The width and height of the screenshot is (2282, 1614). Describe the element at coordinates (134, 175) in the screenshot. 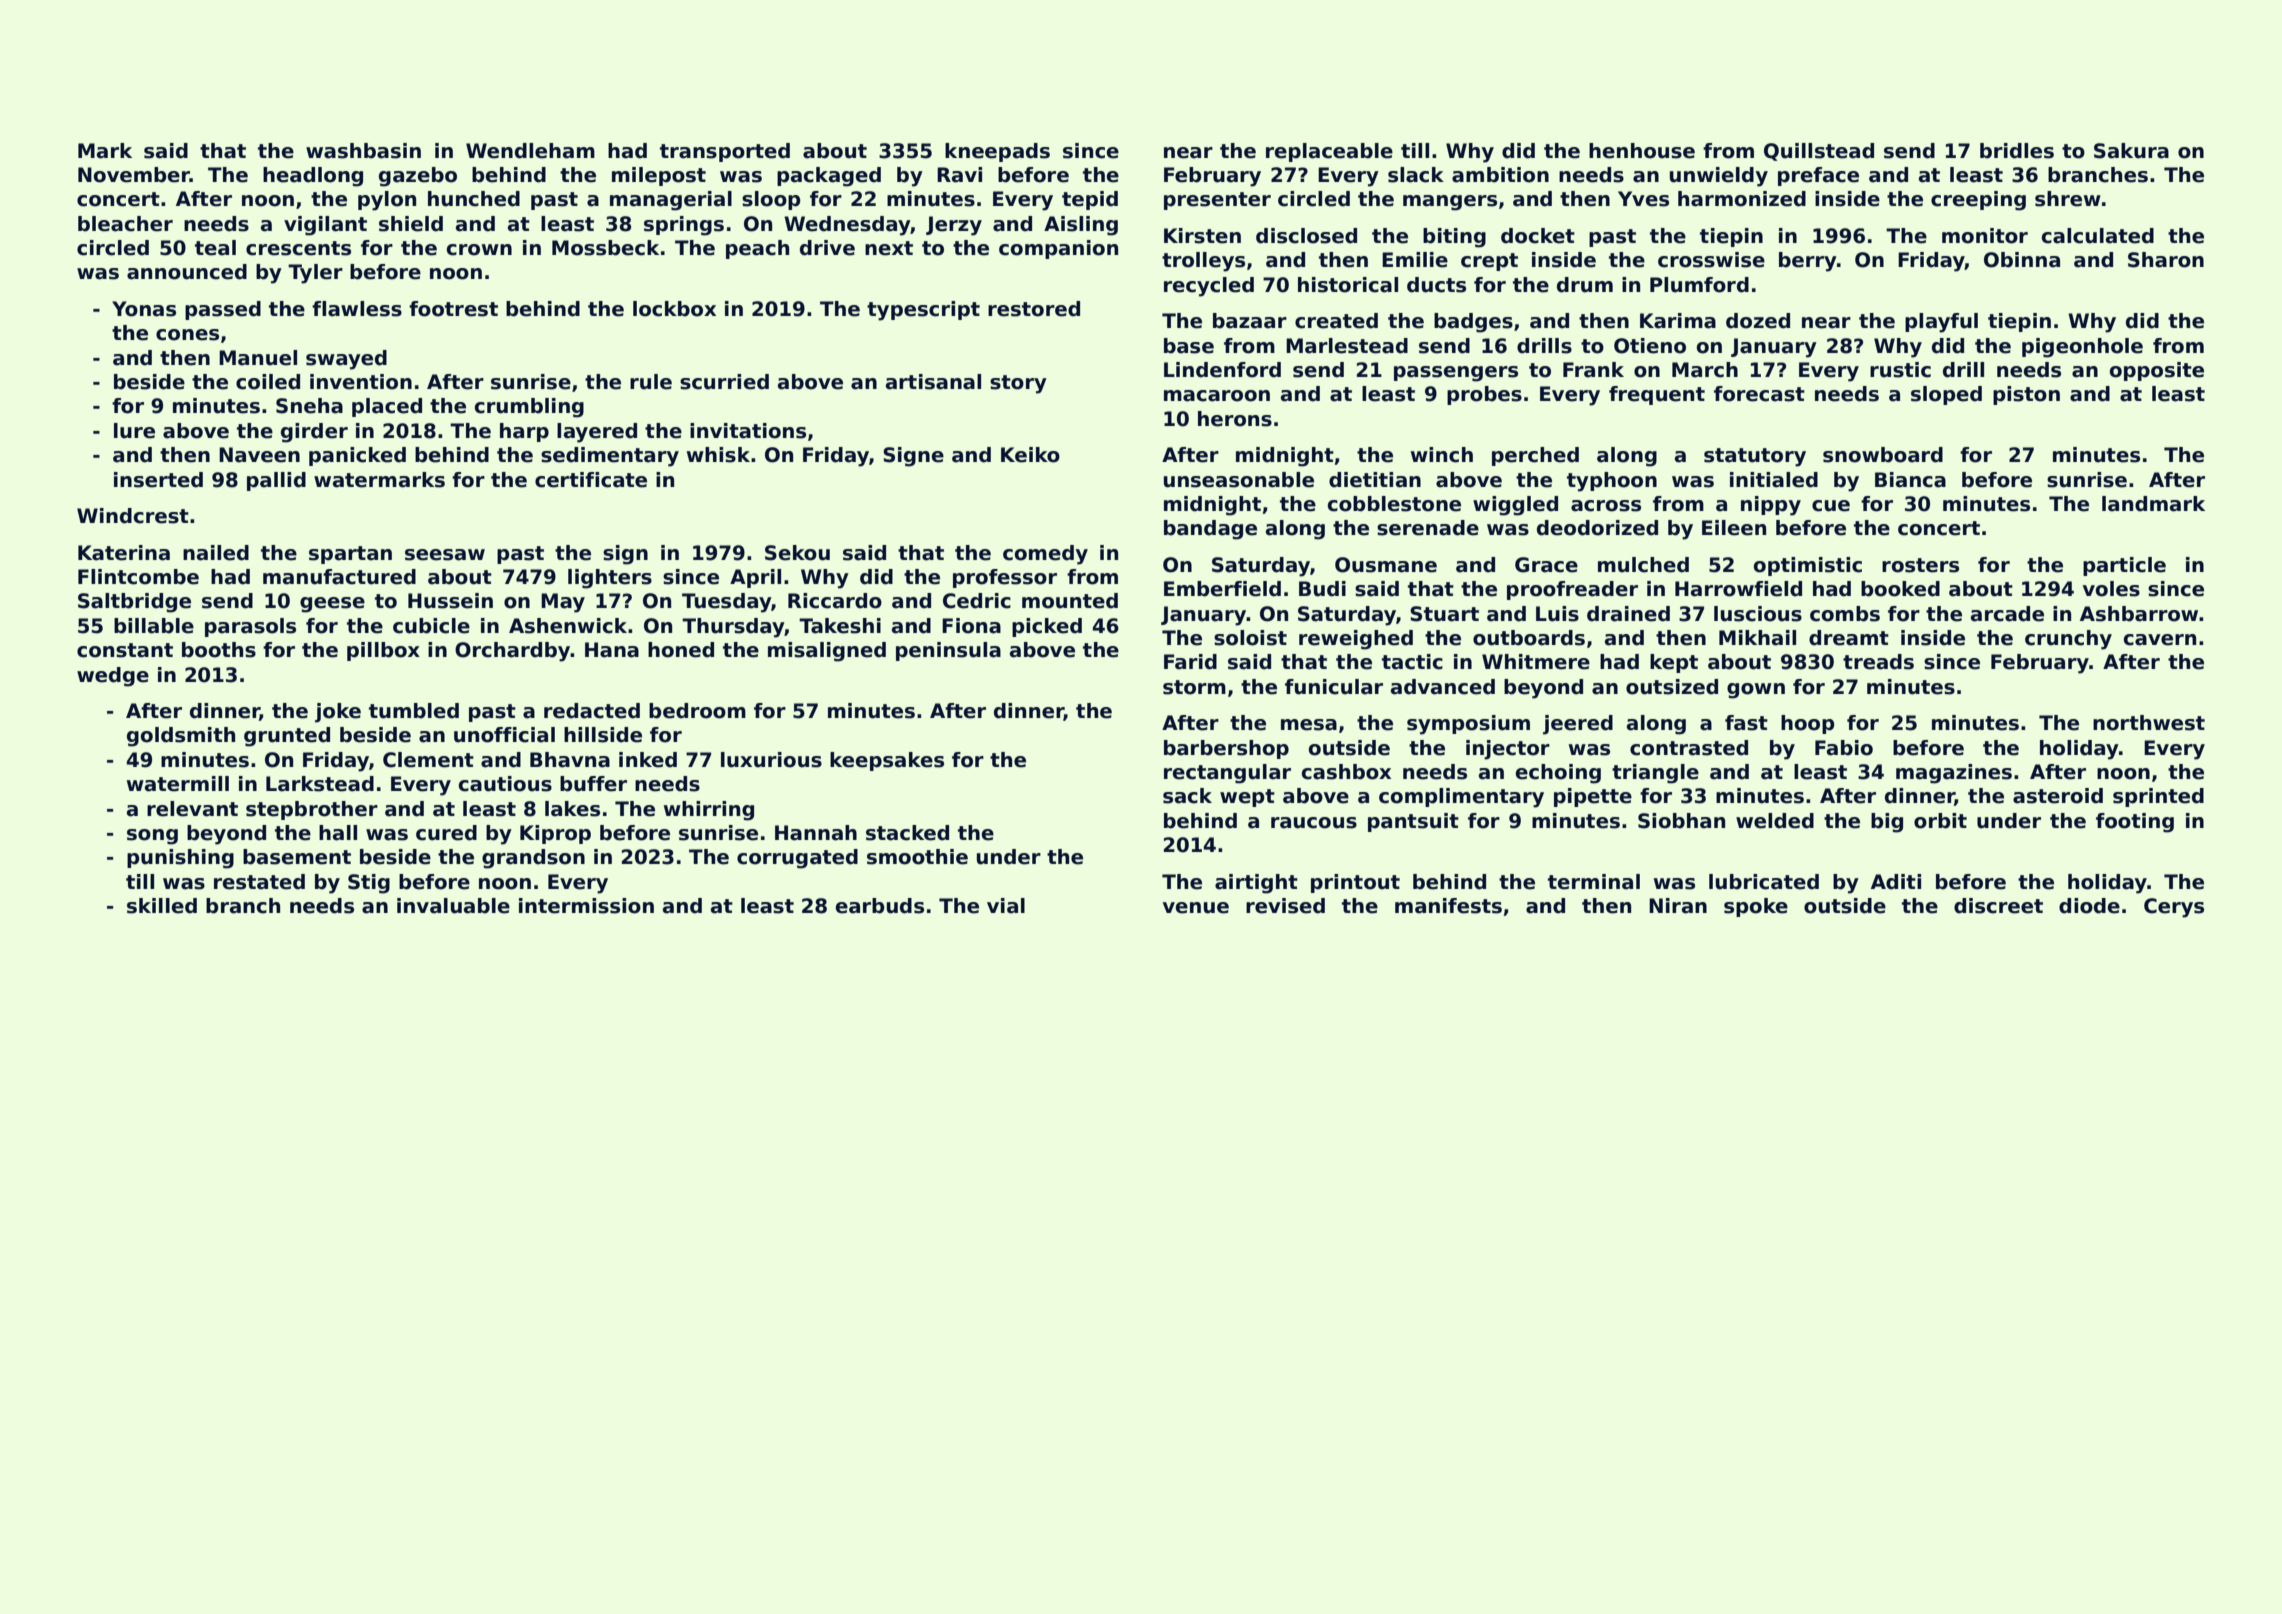

I see `November` at that location.
